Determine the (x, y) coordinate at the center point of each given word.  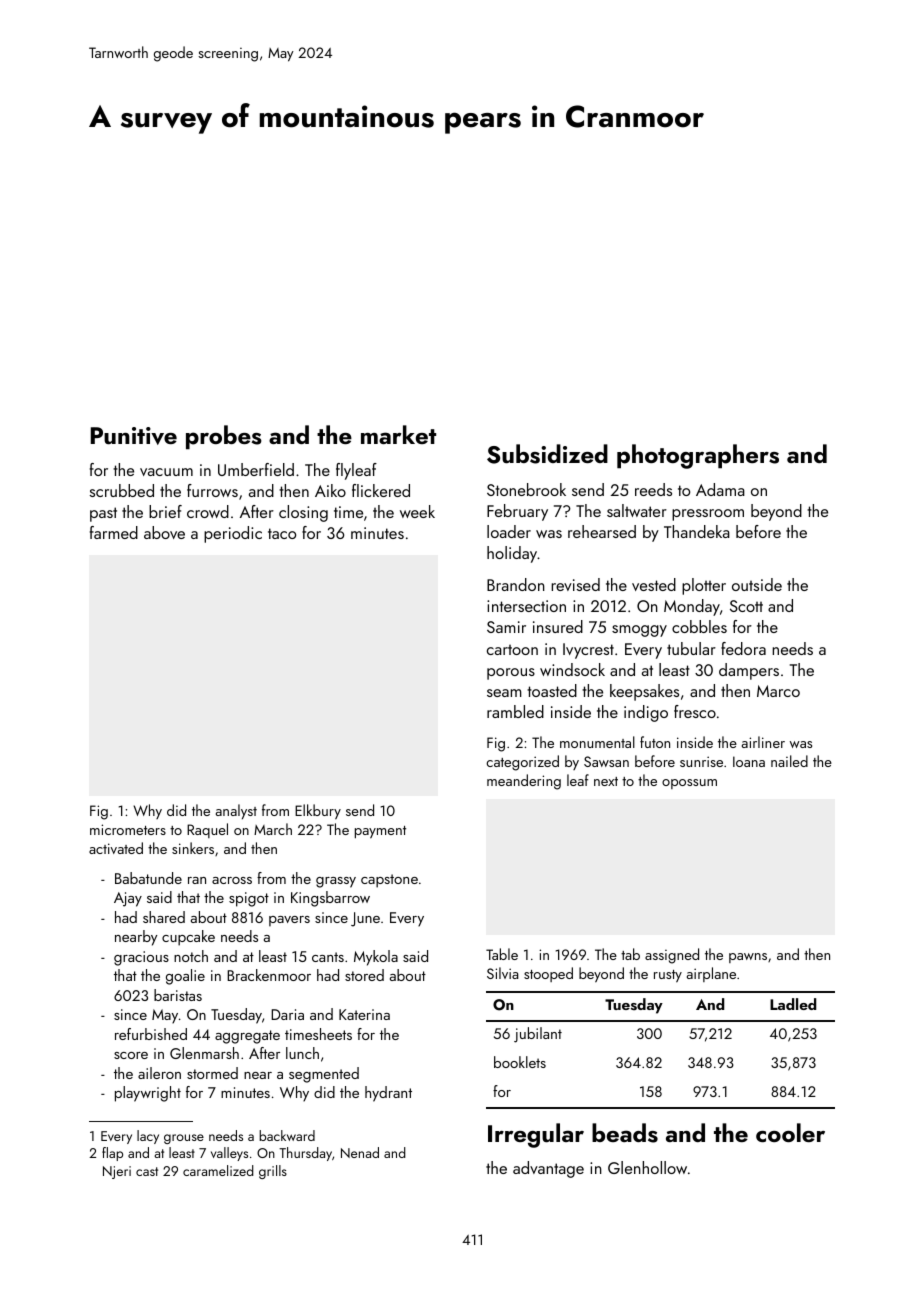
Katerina (364, 1014)
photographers (698, 456)
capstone (389, 881)
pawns (748, 958)
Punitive (134, 436)
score (131, 1055)
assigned (672, 956)
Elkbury (318, 812)
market (398, 434)
